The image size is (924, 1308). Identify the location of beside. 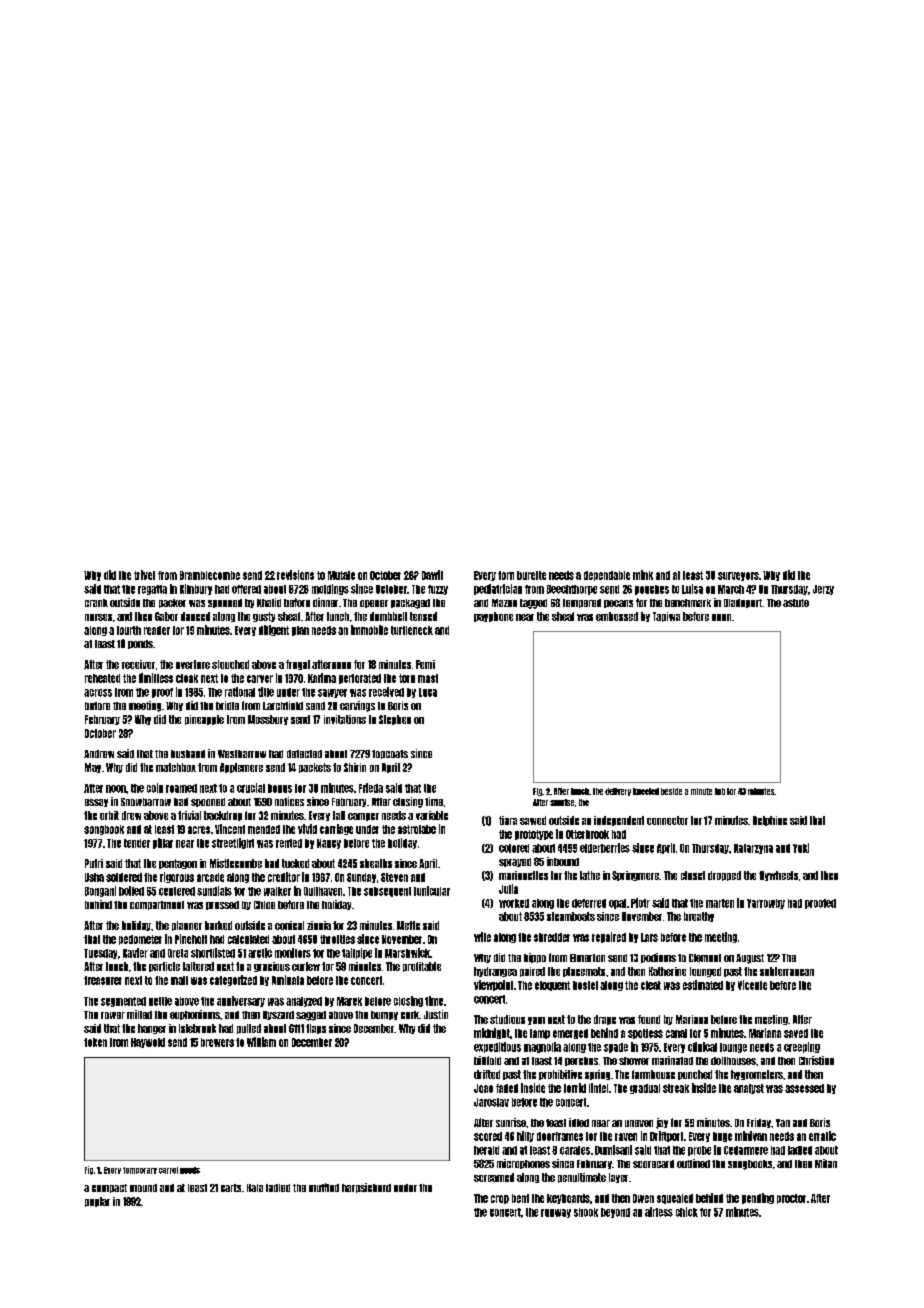
(671, 791).
